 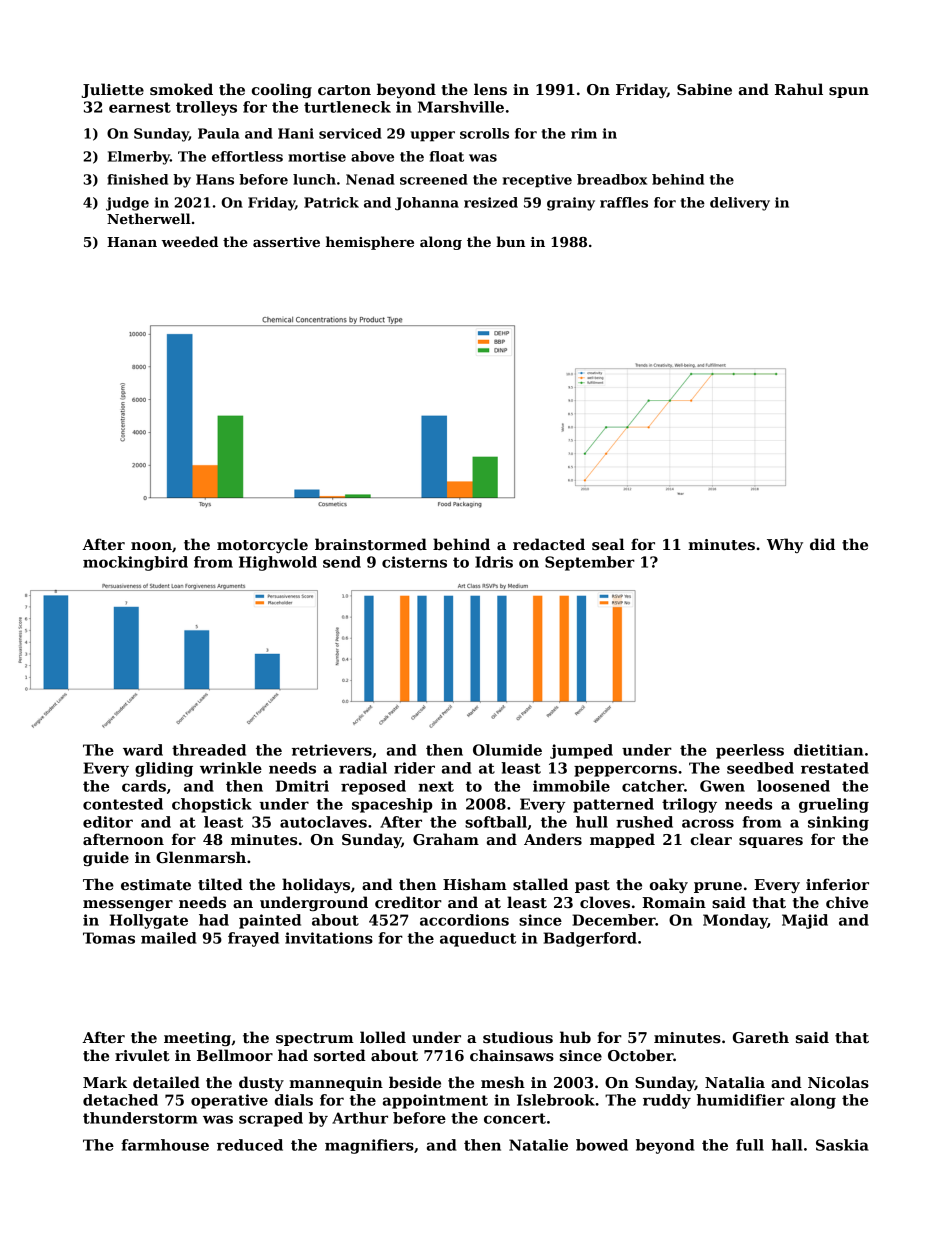 I want to click on serviced, so click(x=350, y=133).
